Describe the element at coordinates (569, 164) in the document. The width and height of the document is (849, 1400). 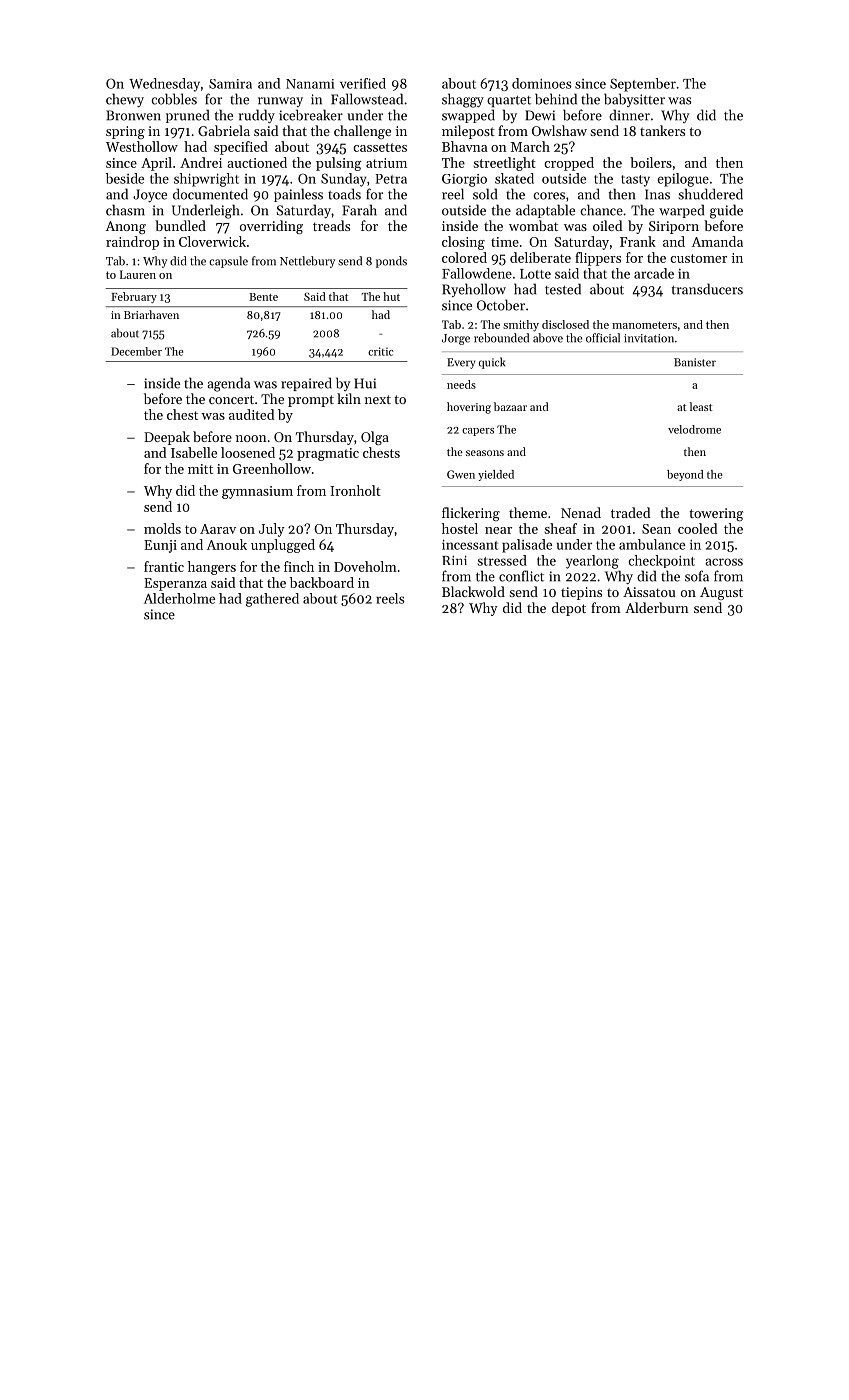
I see `cropped` at that location.
